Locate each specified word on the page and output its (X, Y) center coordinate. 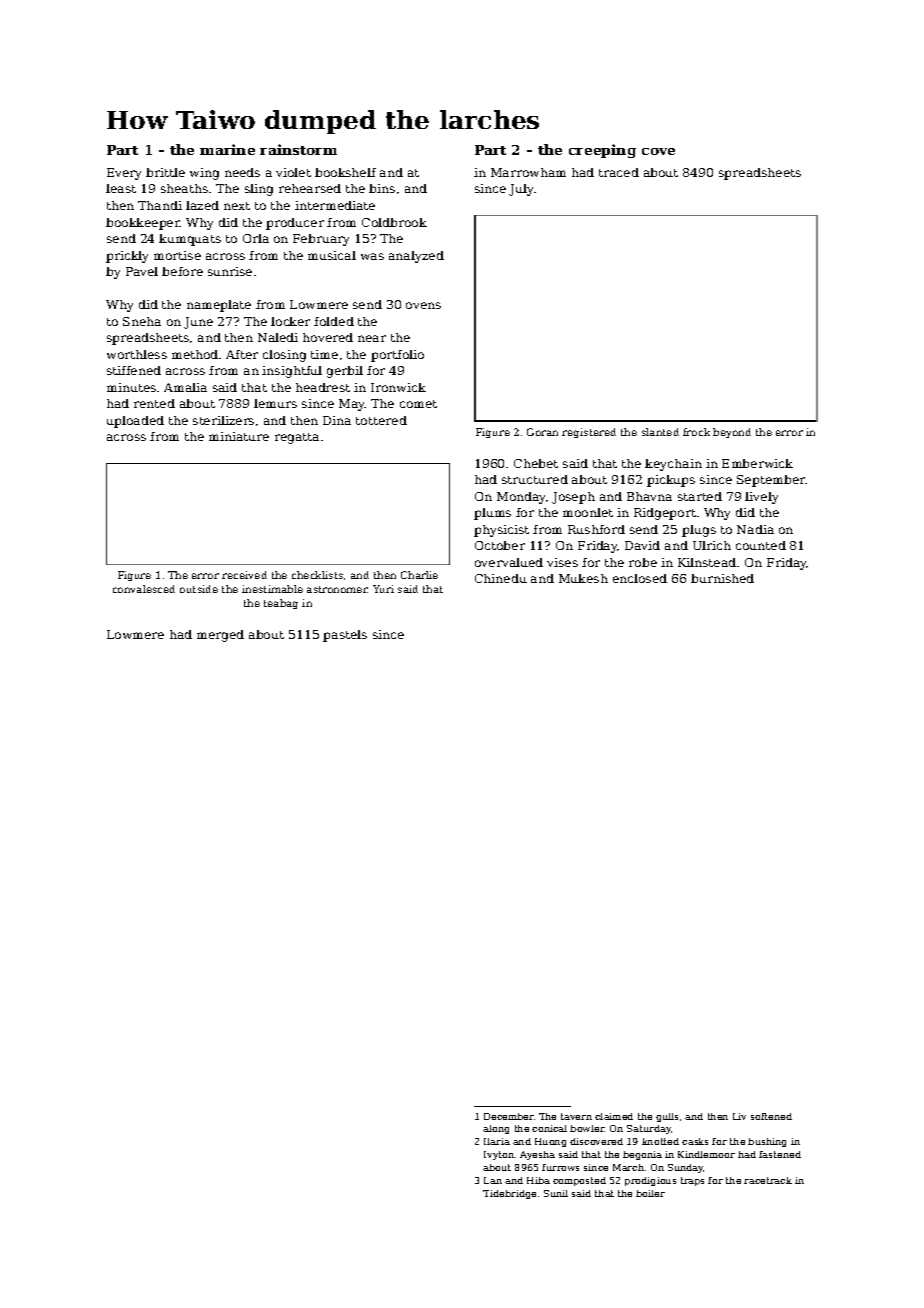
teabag (281, 604)
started (700, 496)
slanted (660, 432)
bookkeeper (143, 224)
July (522, 190)
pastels (345, 636)
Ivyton (499, 1155)
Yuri (383, 589)
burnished (722, 578)
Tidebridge (509, 1194)
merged (220, 636)
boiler (650, 1193)
